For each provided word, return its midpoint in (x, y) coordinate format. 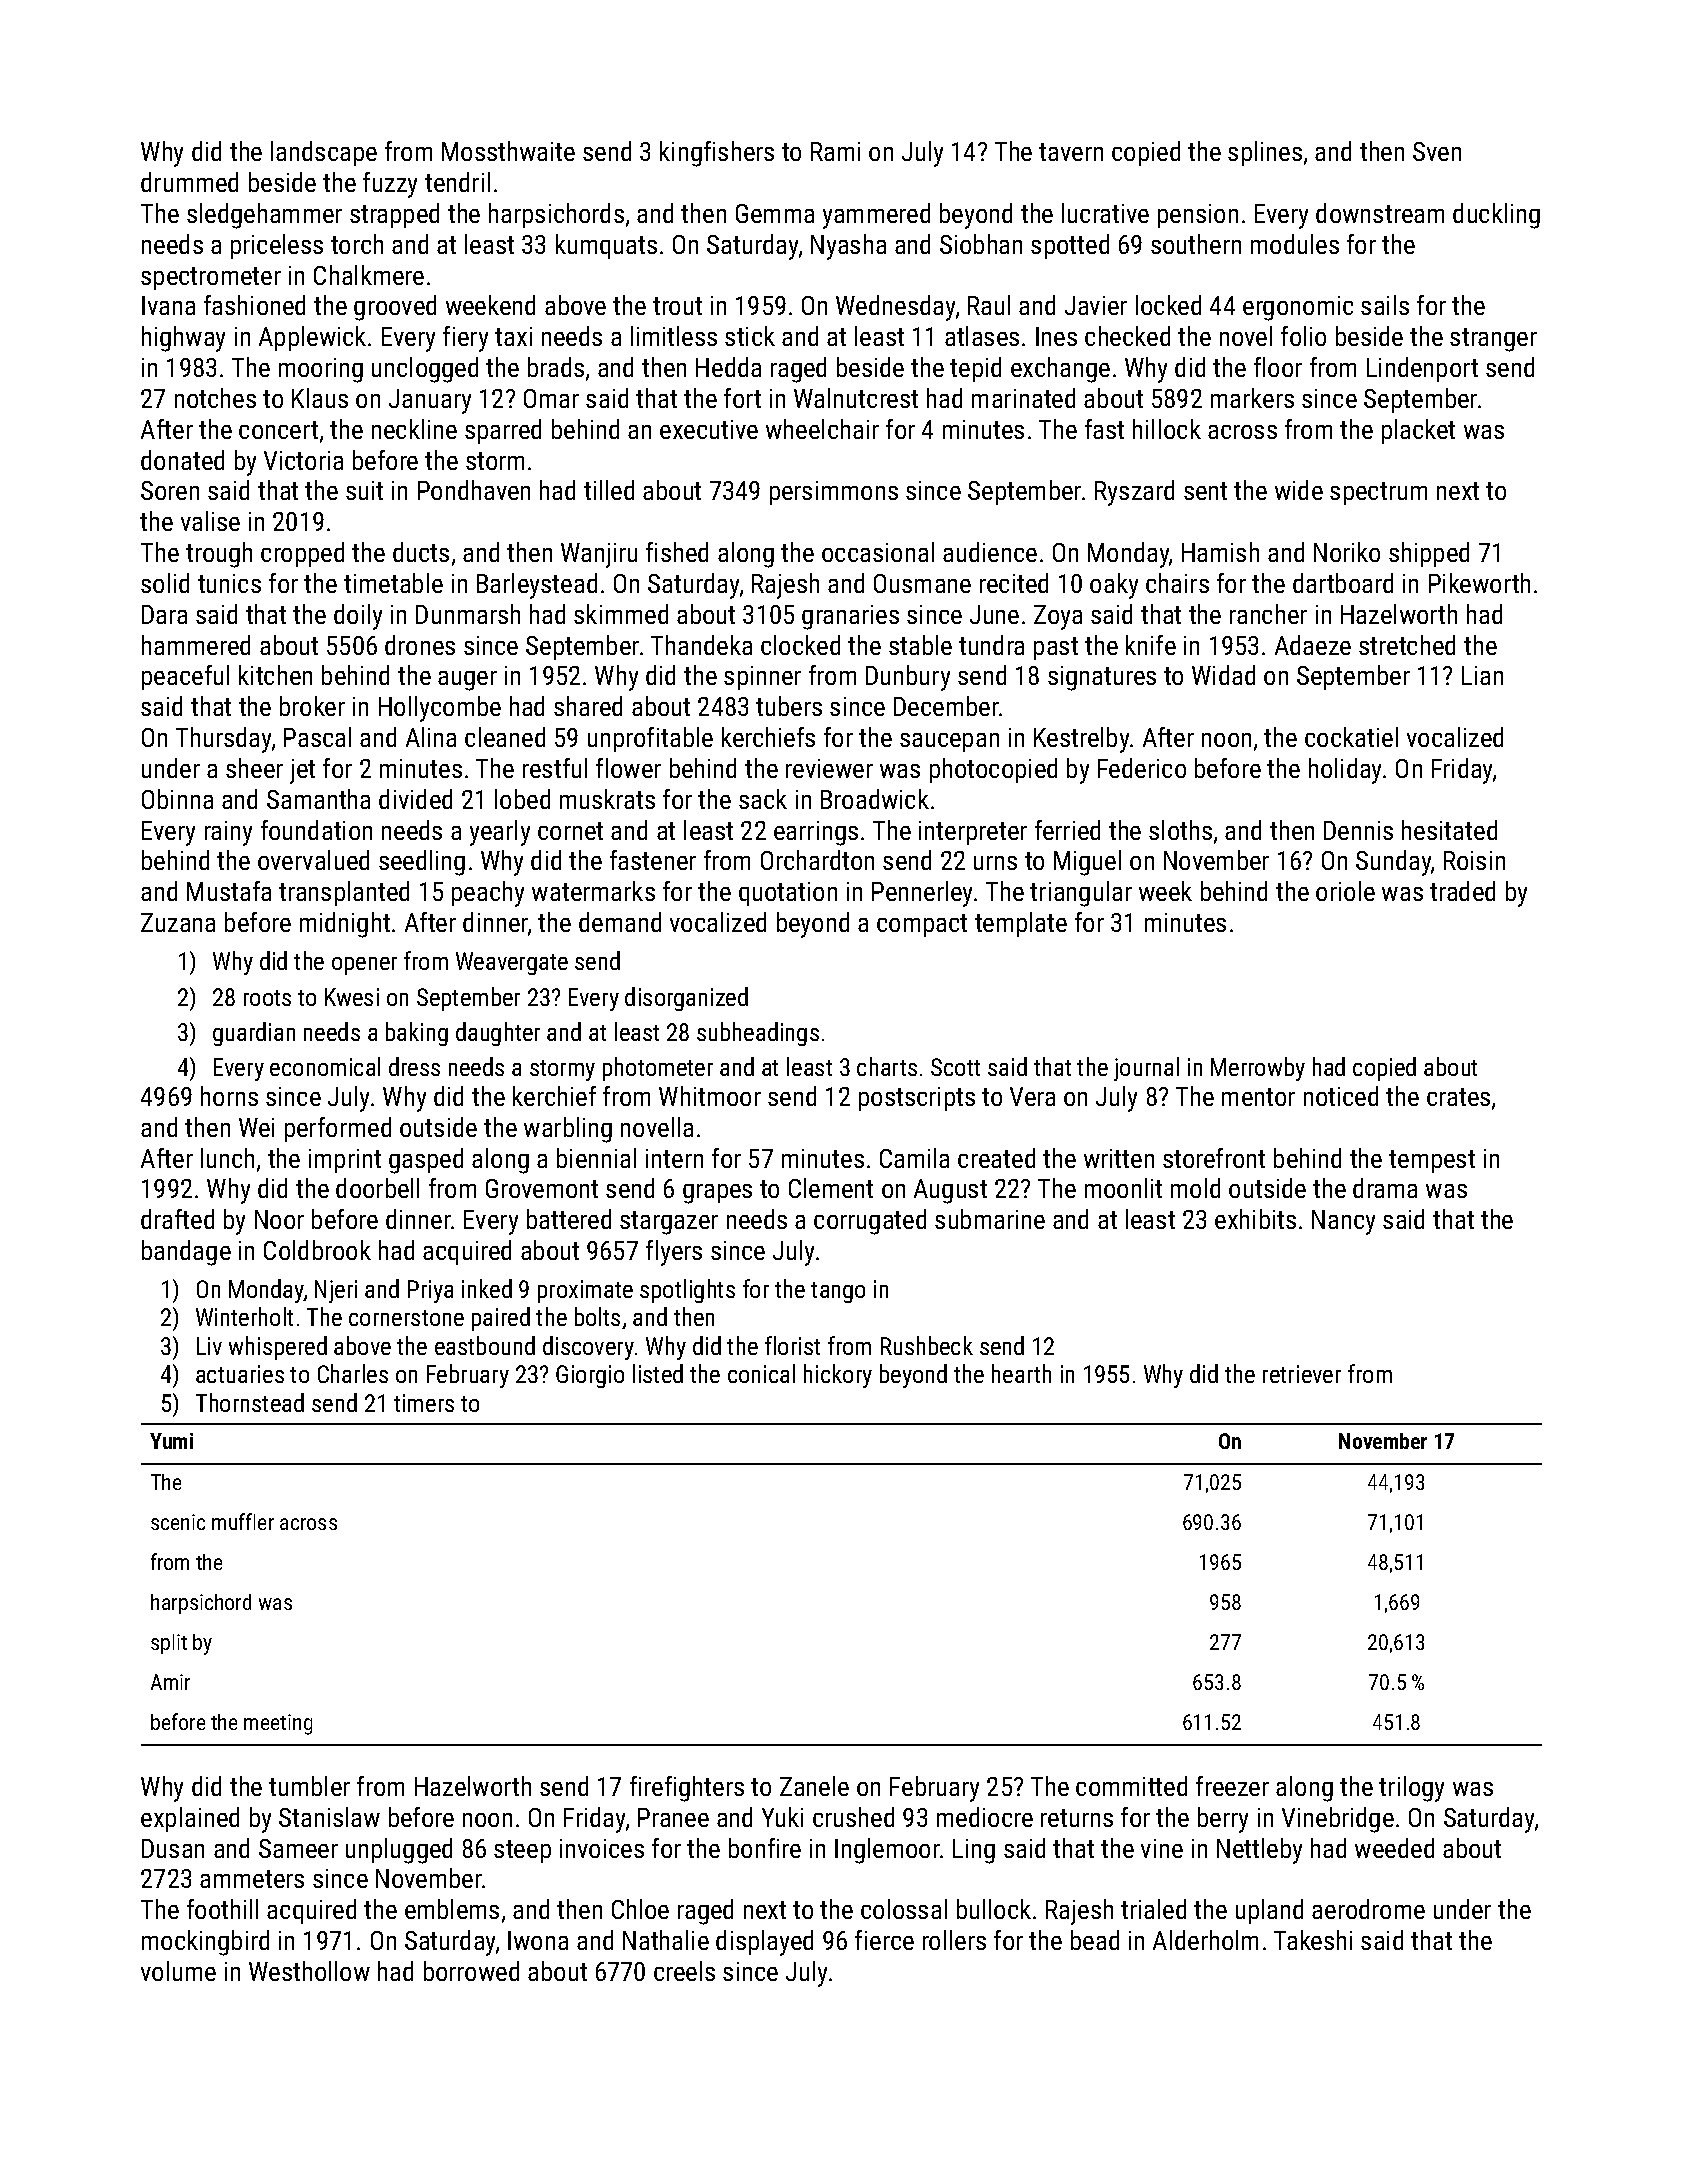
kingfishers (717, 154)
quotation (788, 894)
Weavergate (512, 963)
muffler (243, 1521)
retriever (1302, 1374)
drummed (189, 182)
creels (684, 1971)
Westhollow (309, 1971)
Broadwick (875, 799)
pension (1198, 216)
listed (658, 1373)
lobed (522, 799)
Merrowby (1258, 1069)
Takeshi (1313, 1940)
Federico (1142, 768)
